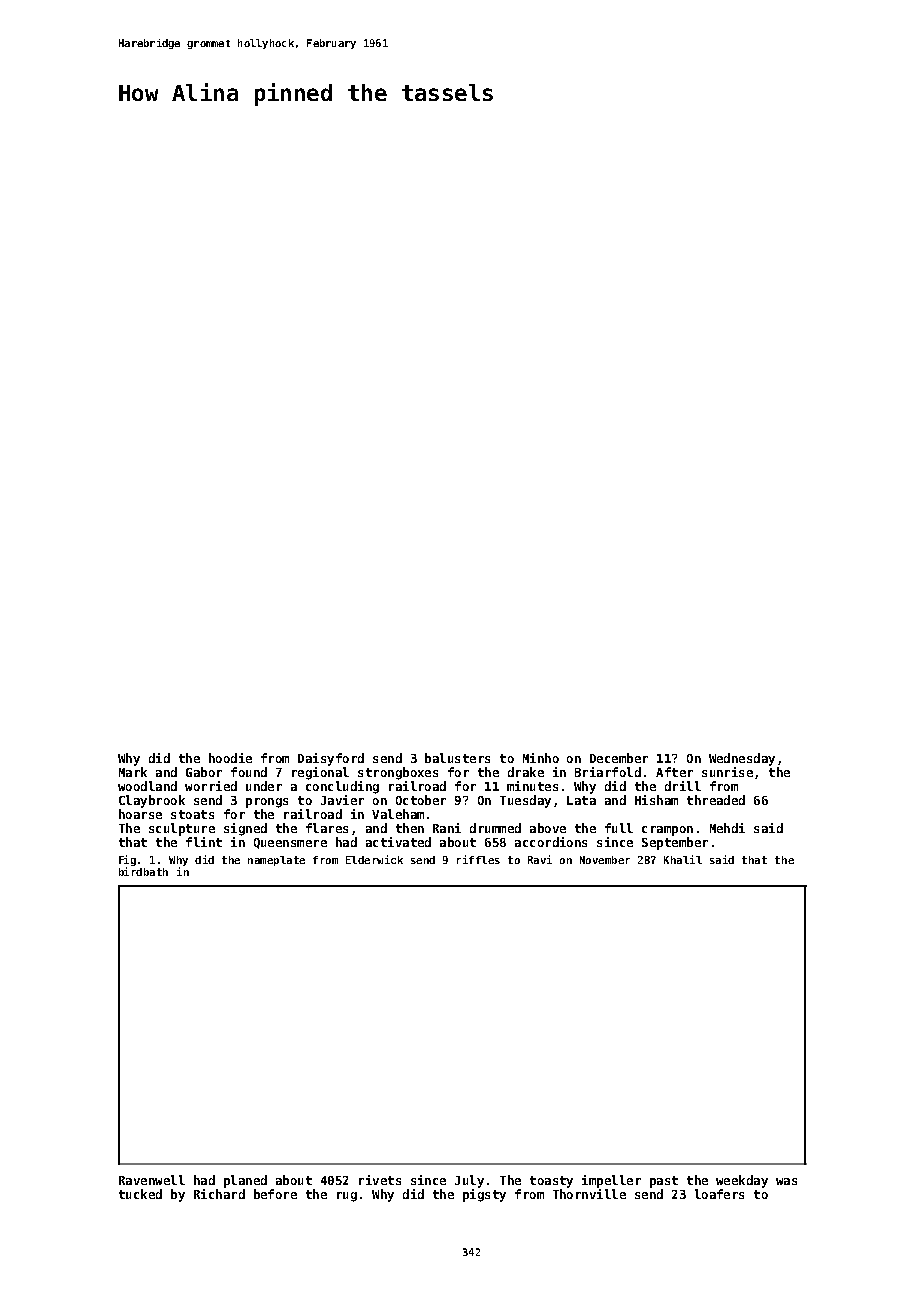  Describe the element at coordinates (249, 772) in the screenshot. I see `found` at that location.
